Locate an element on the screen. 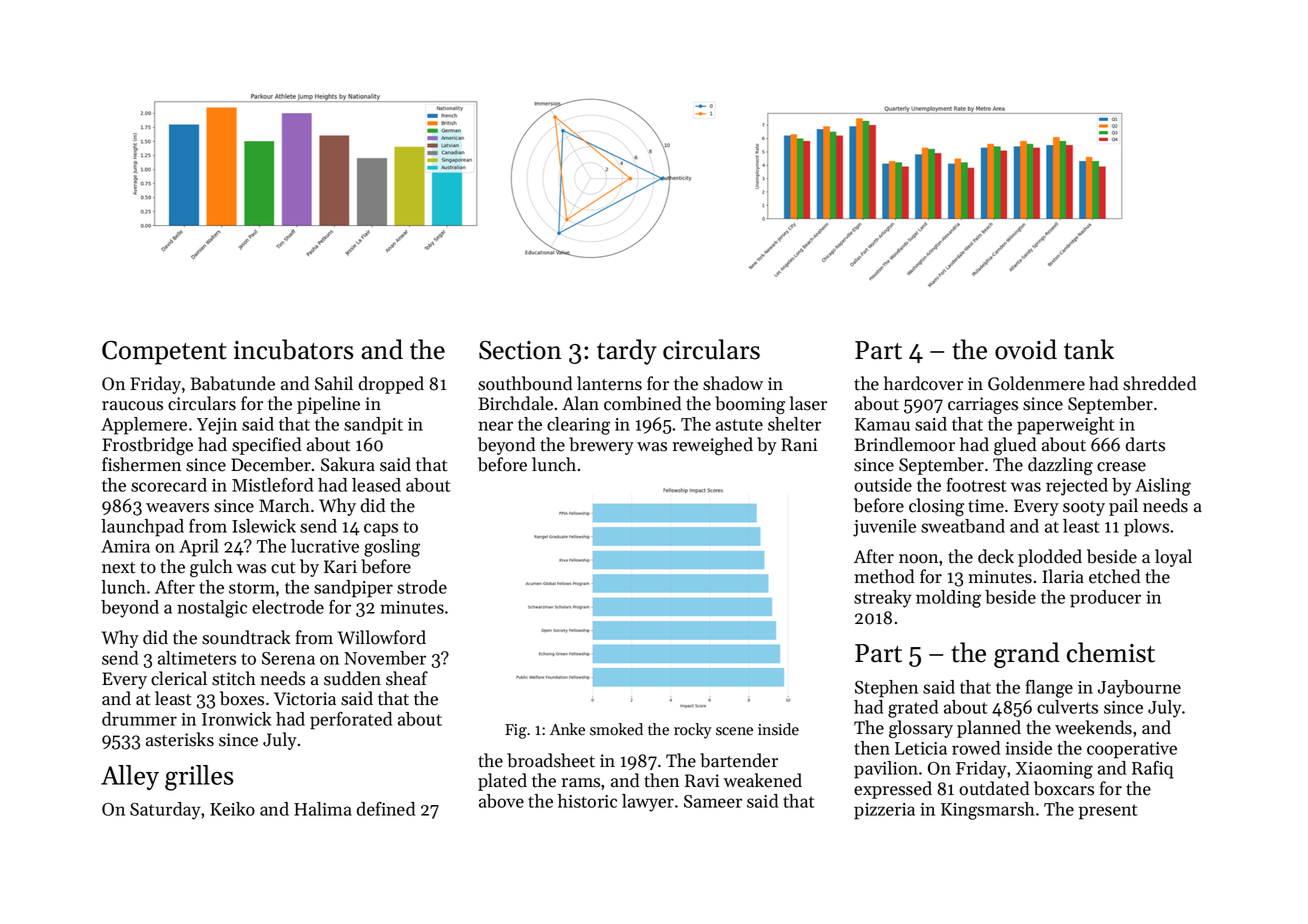 The width and height of the screenshot is (1308, 924). raucous is located at coordinates (132, 406).
